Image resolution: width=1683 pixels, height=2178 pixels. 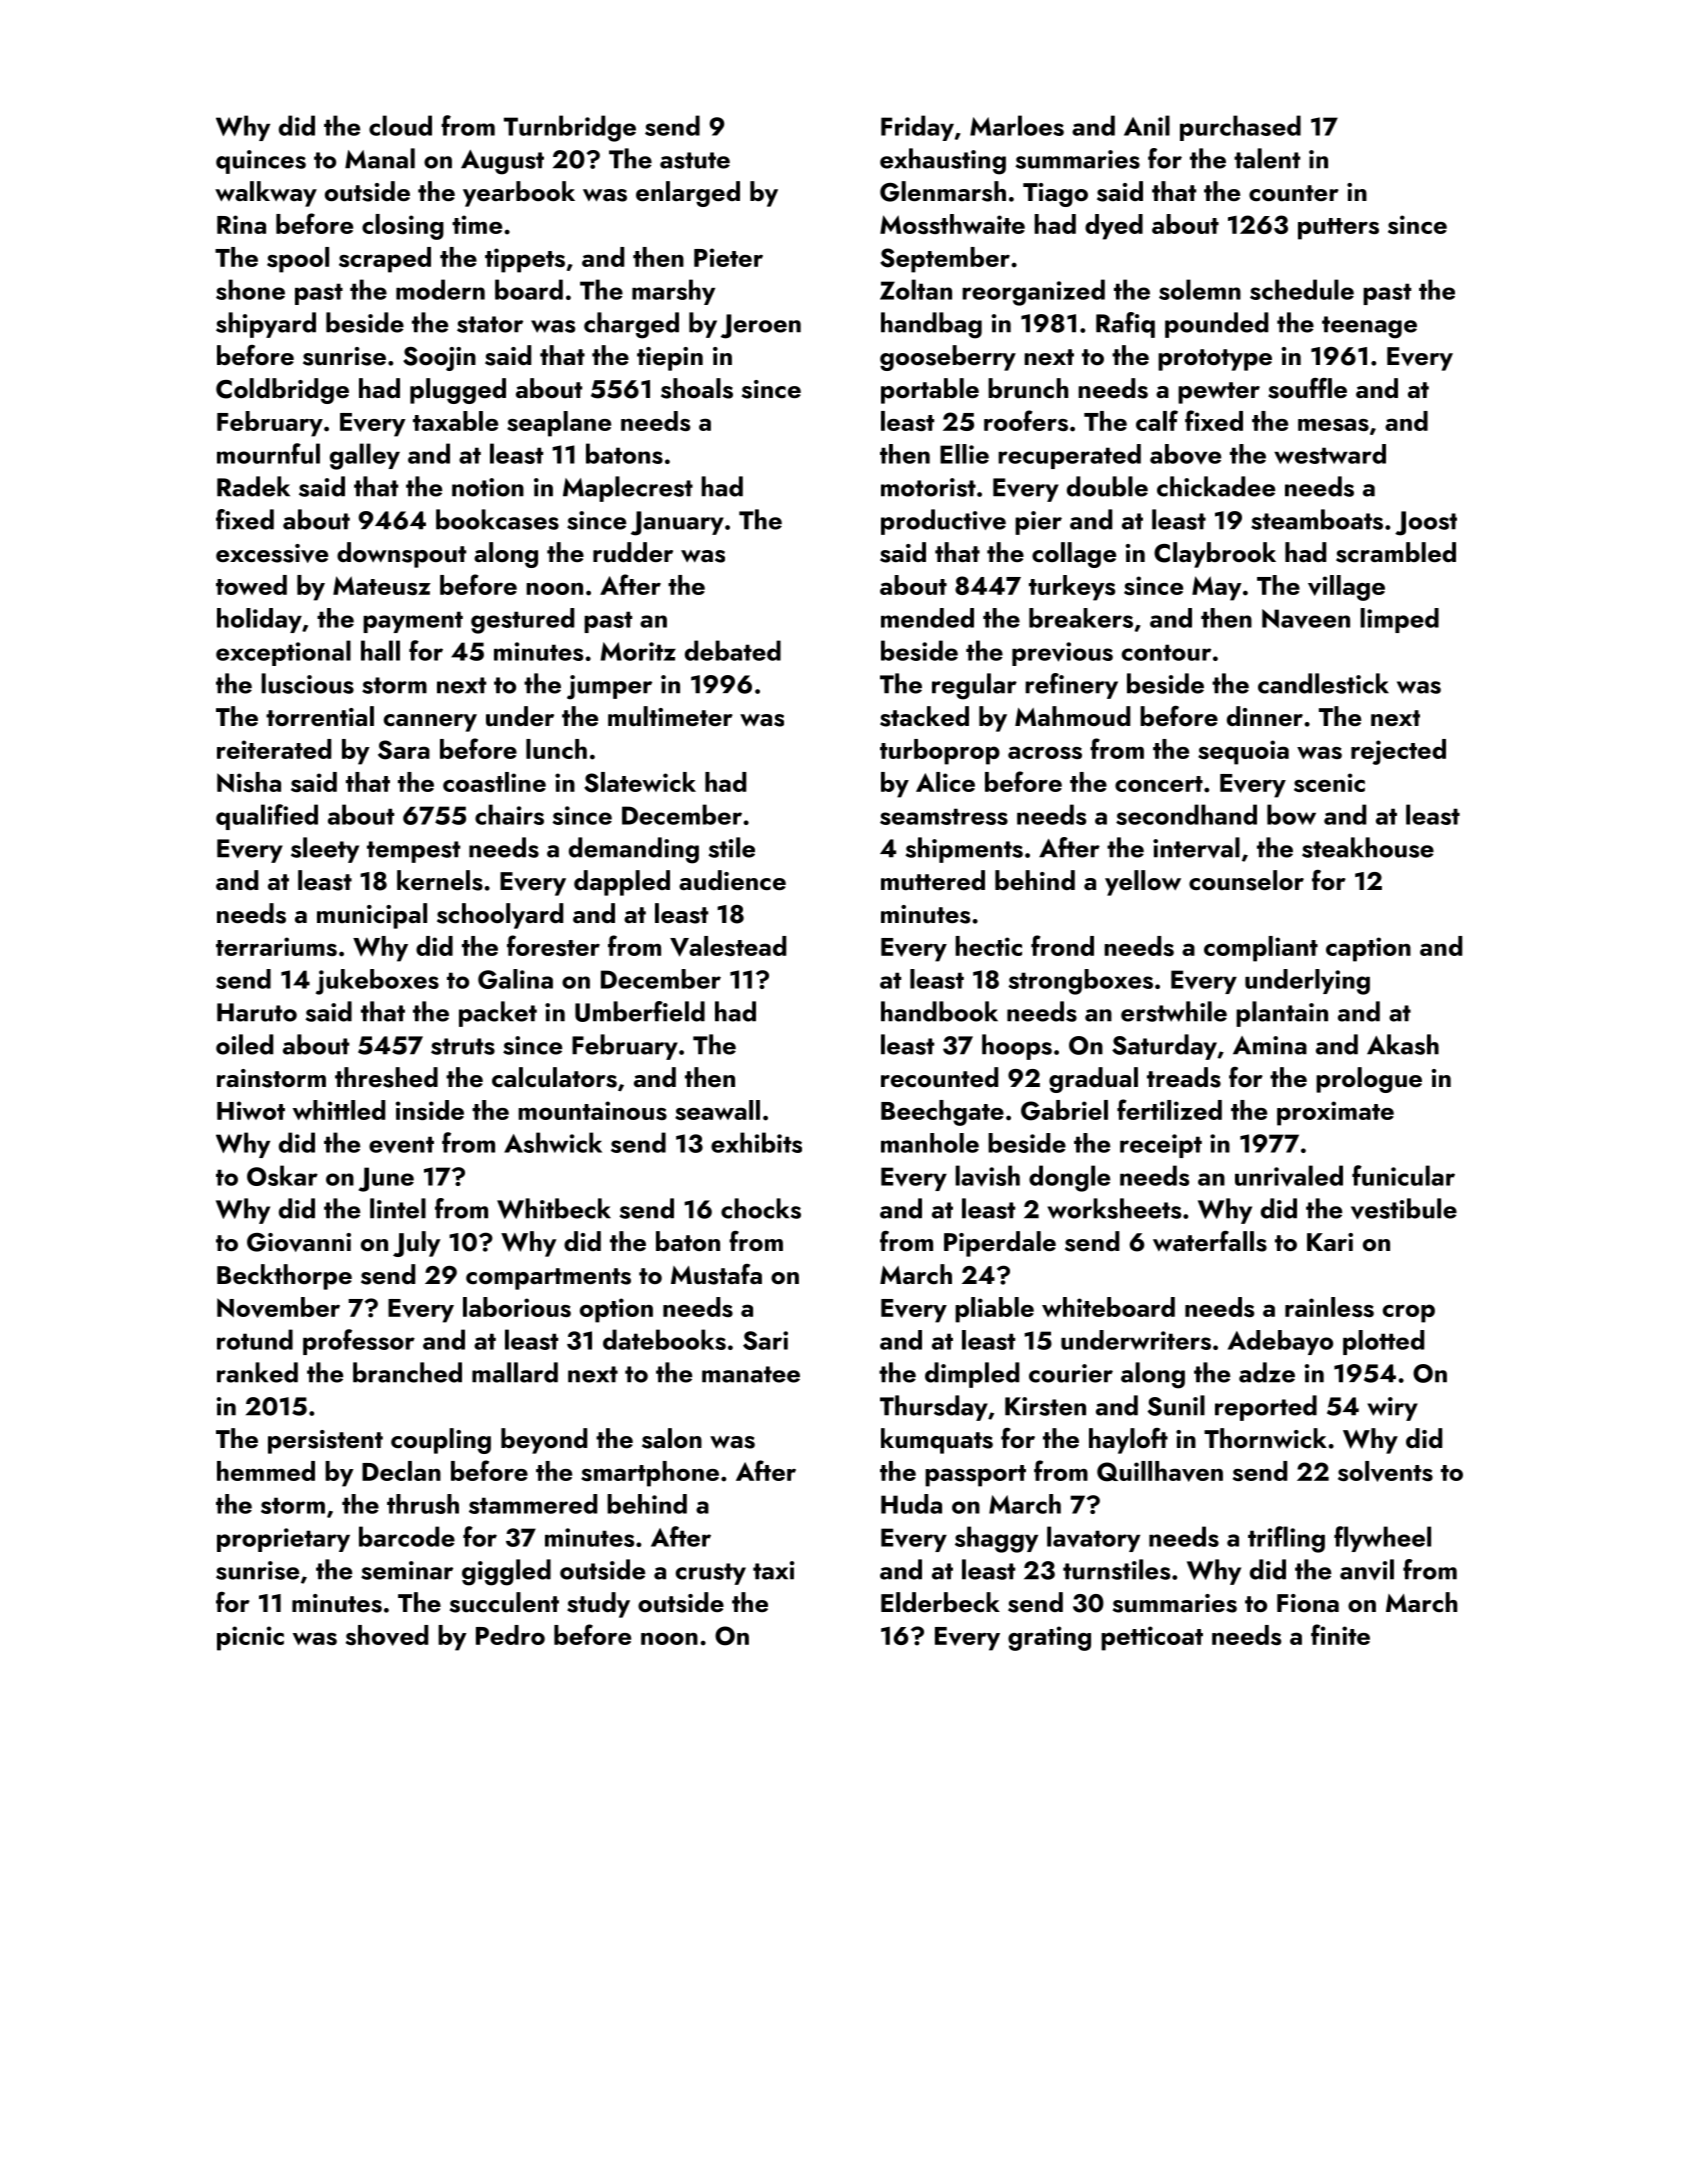 I want to click on Moritz, so click(x=638, y=651).
